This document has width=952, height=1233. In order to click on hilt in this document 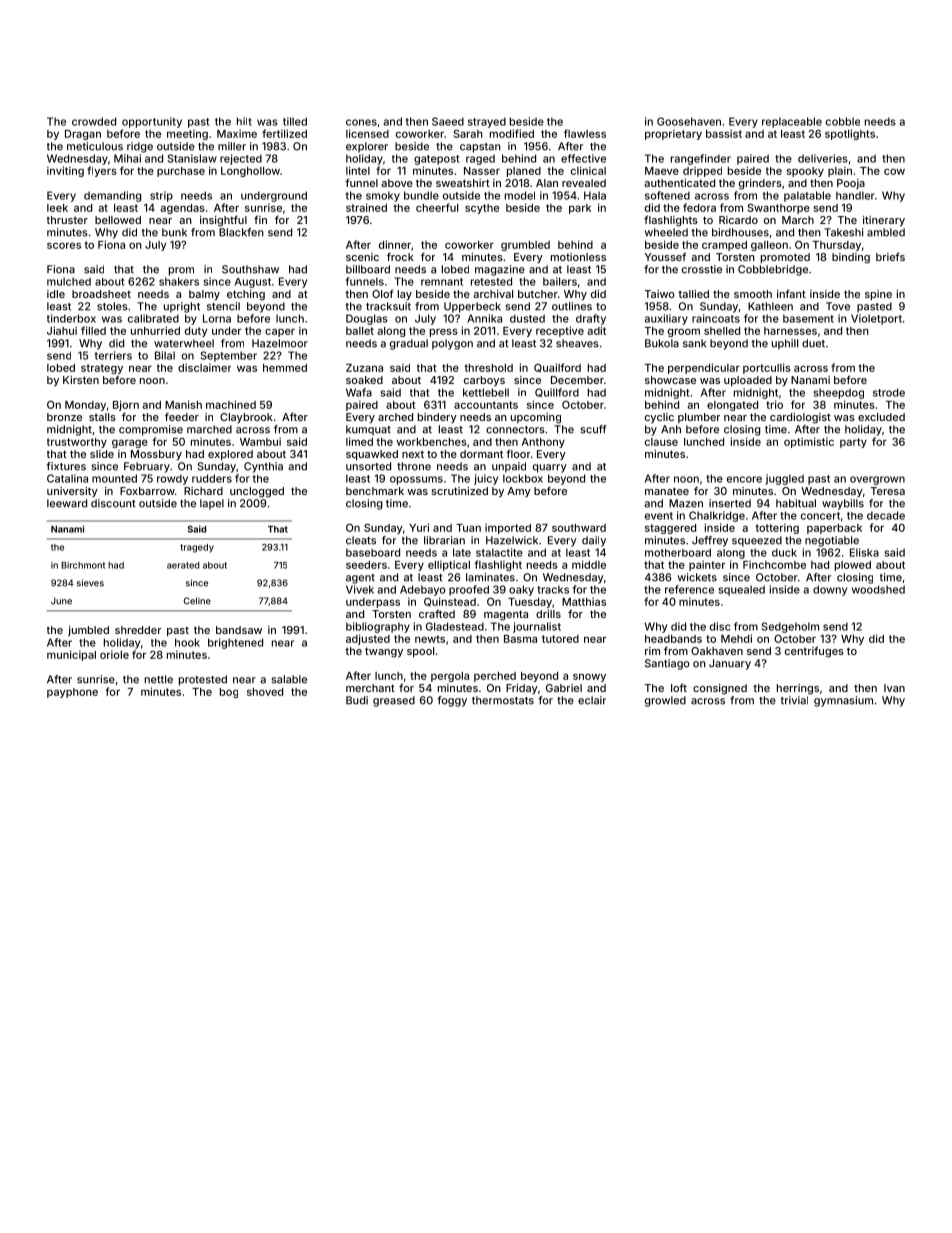, I will do `click(244, 121)`.
